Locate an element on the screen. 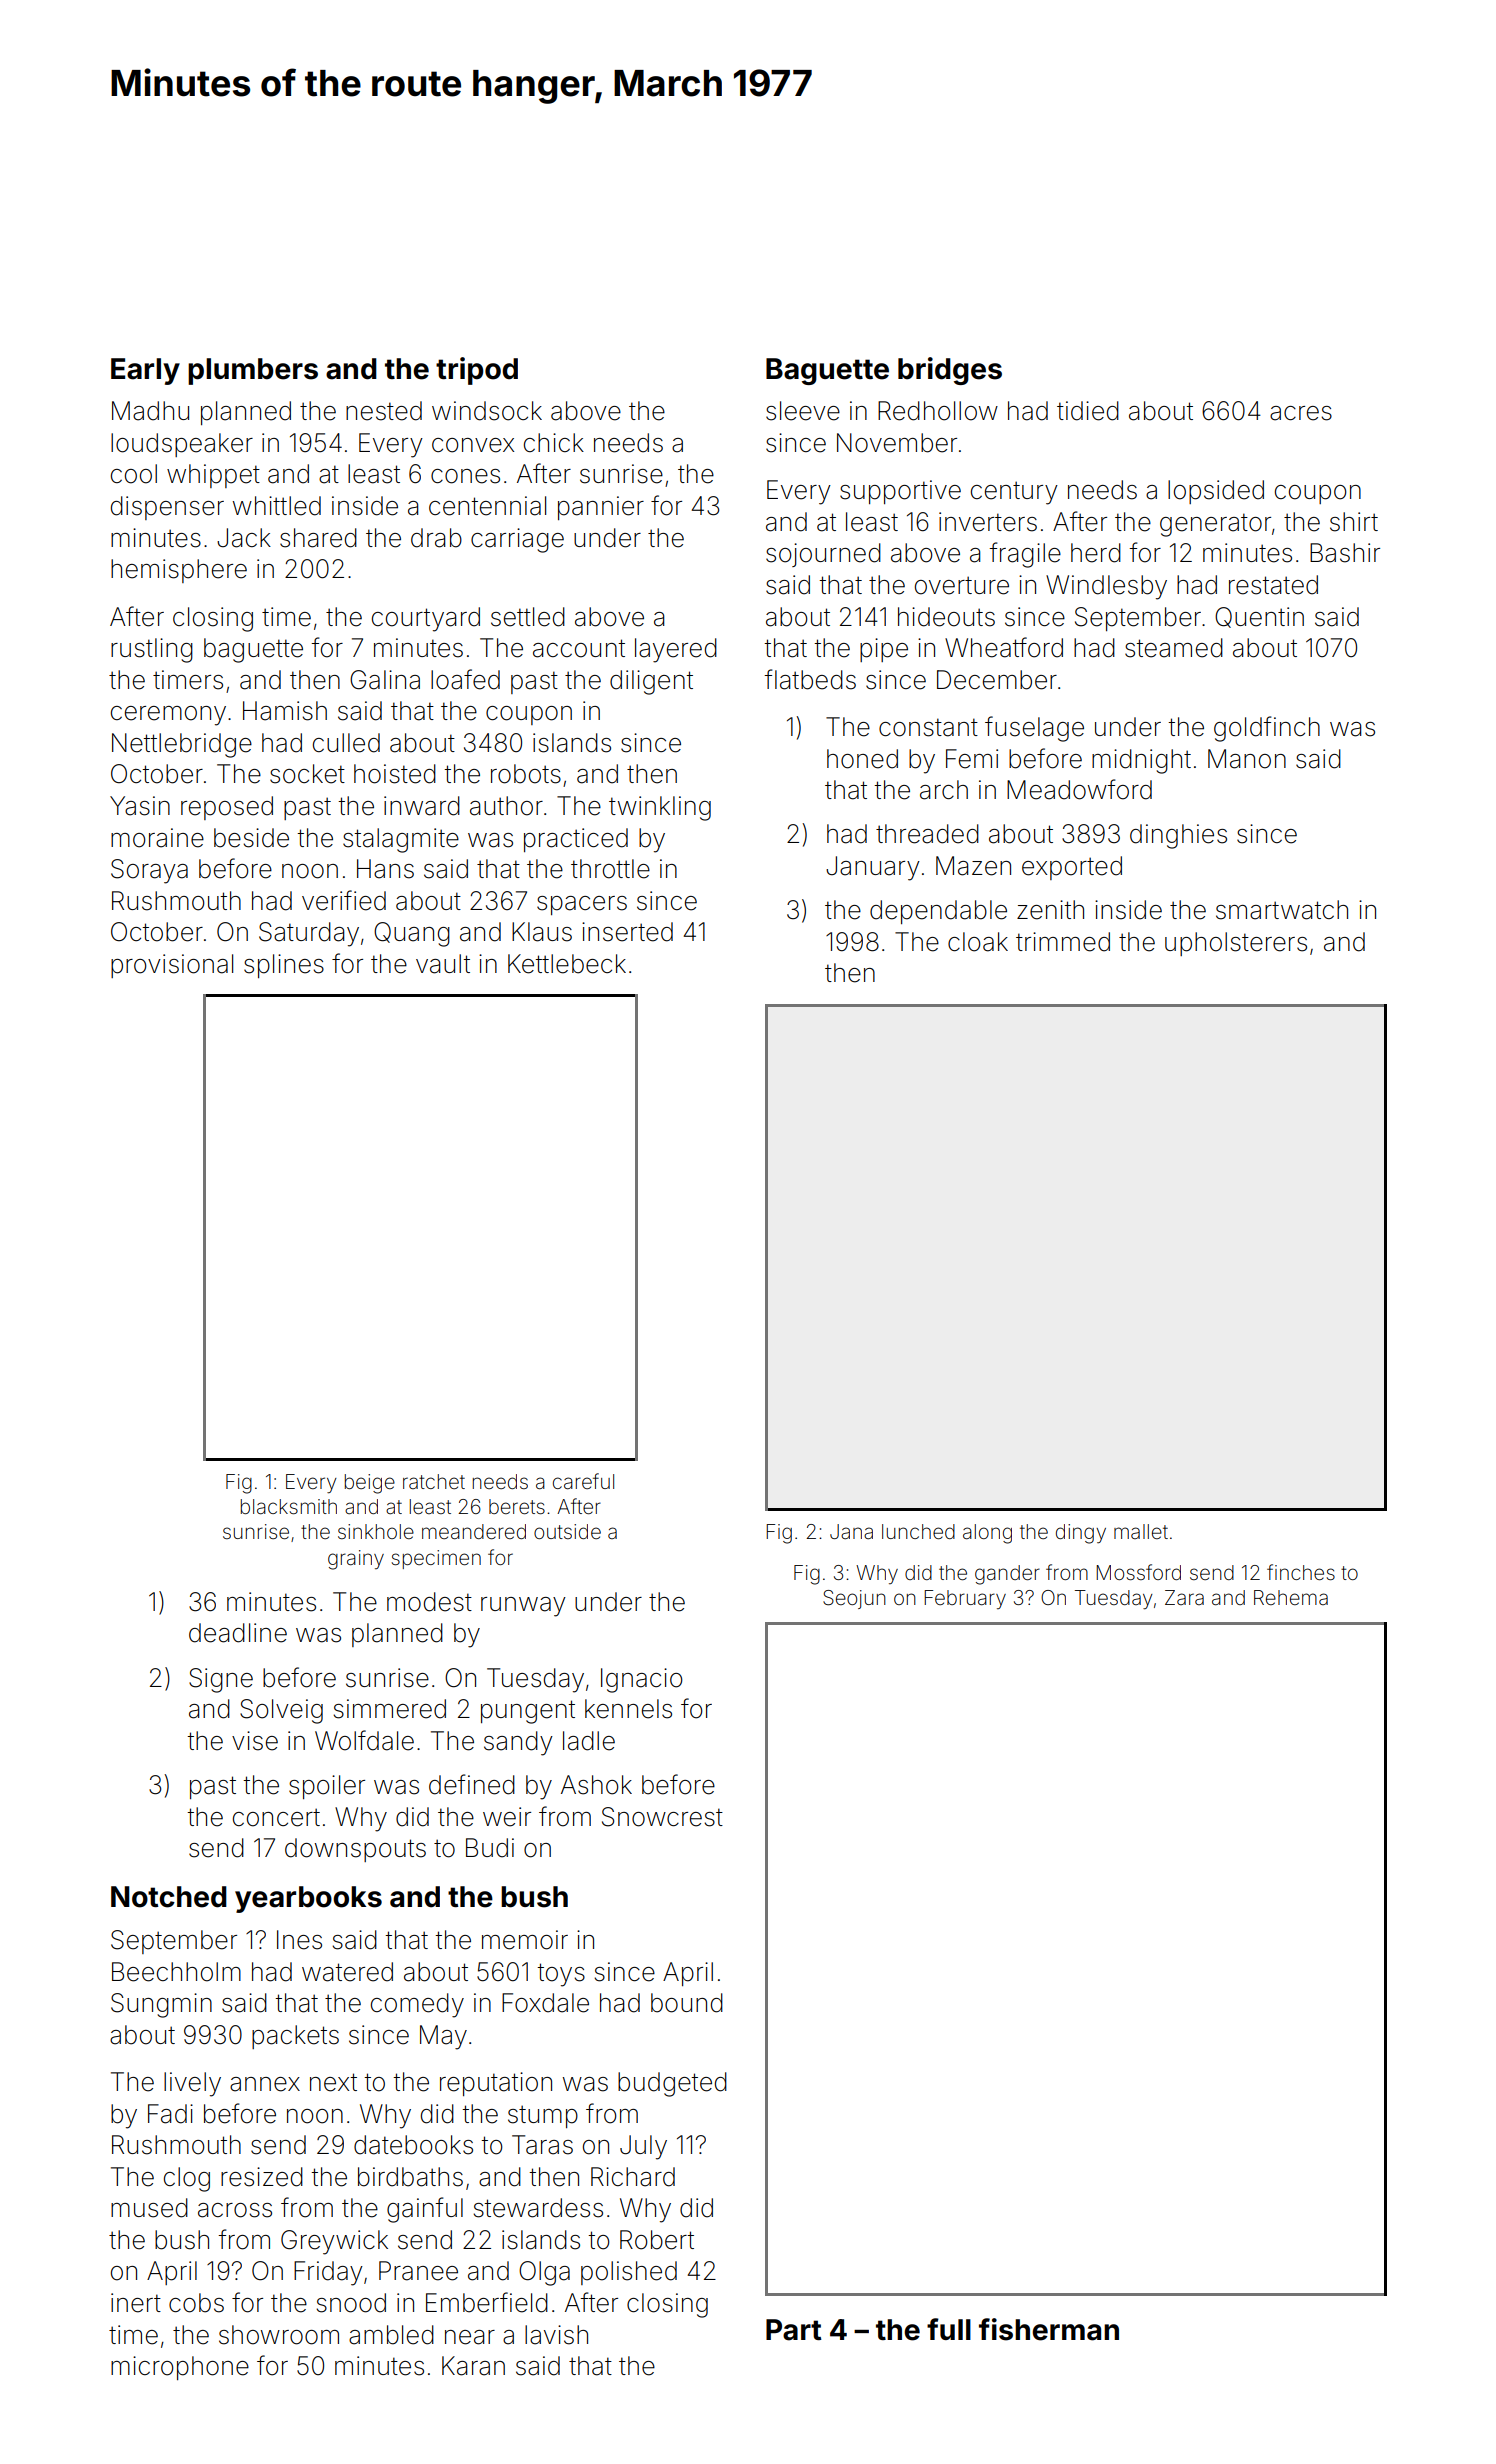 The image size is (1496, 2464). Notched is located at coordinates (169, 1897).
